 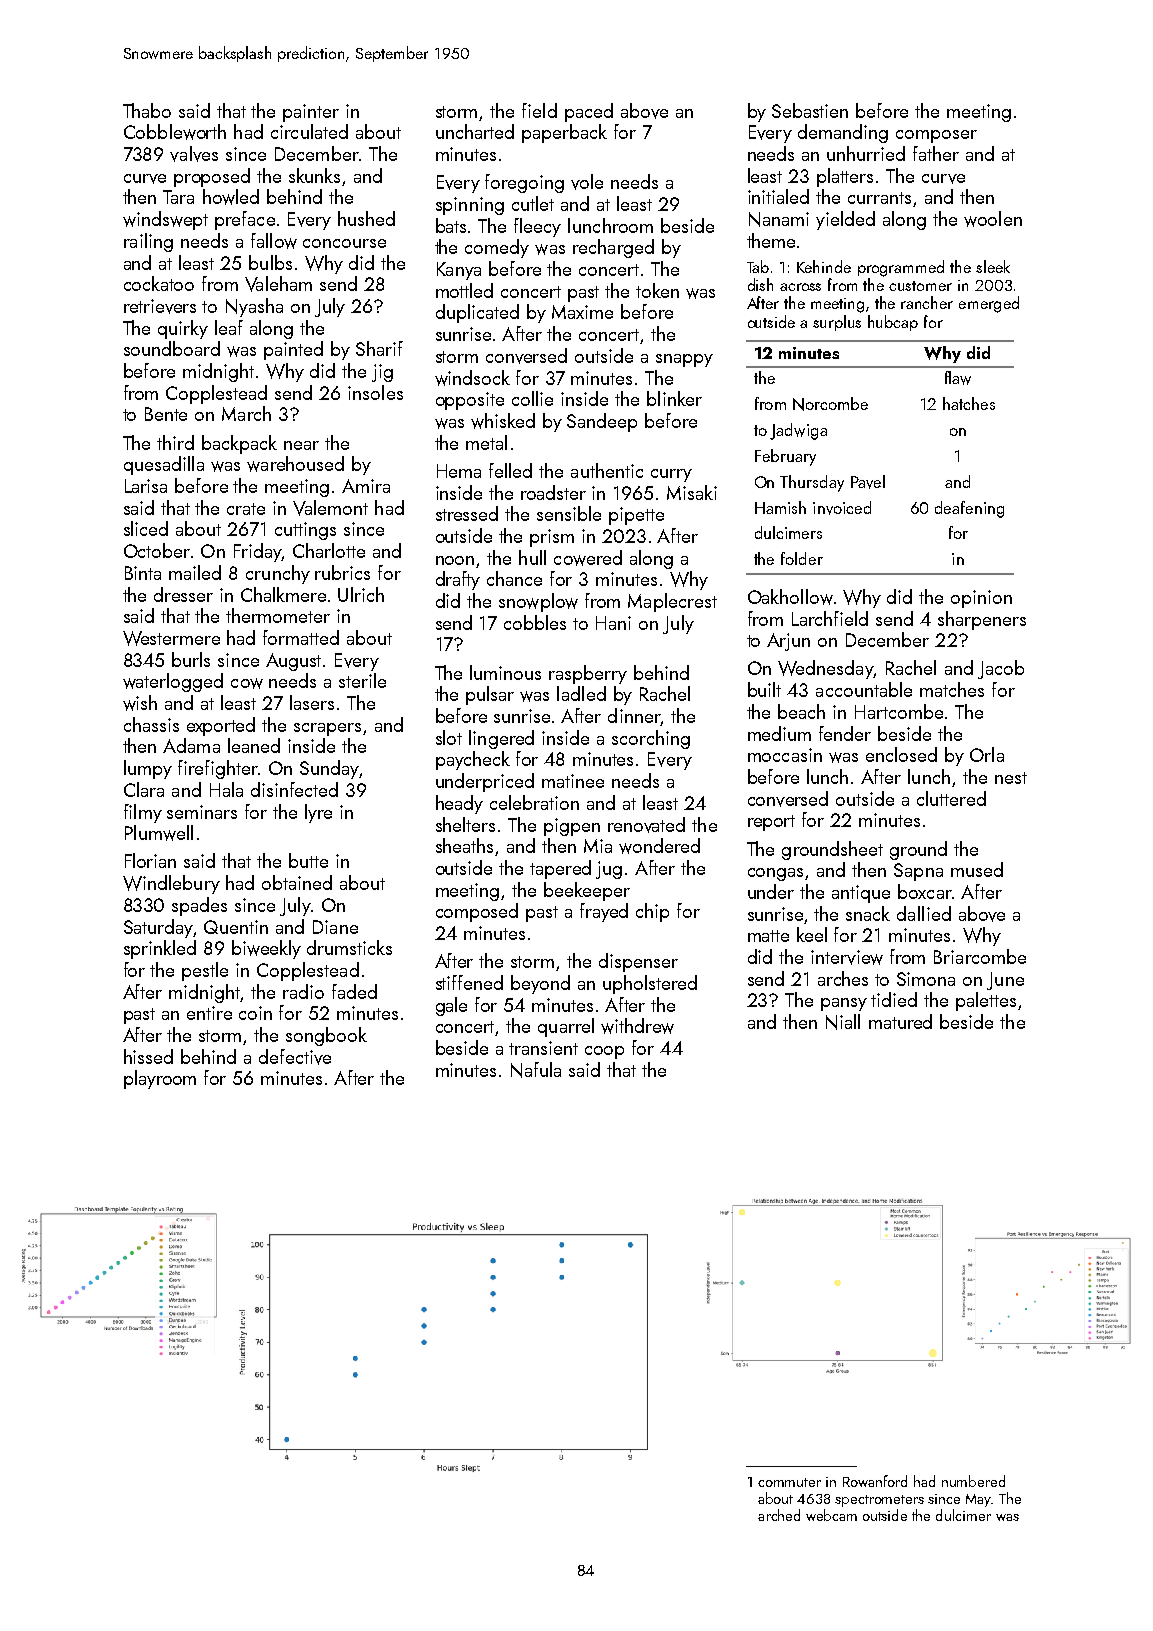 I want to click on arched, so click(x=779, y=1515).
